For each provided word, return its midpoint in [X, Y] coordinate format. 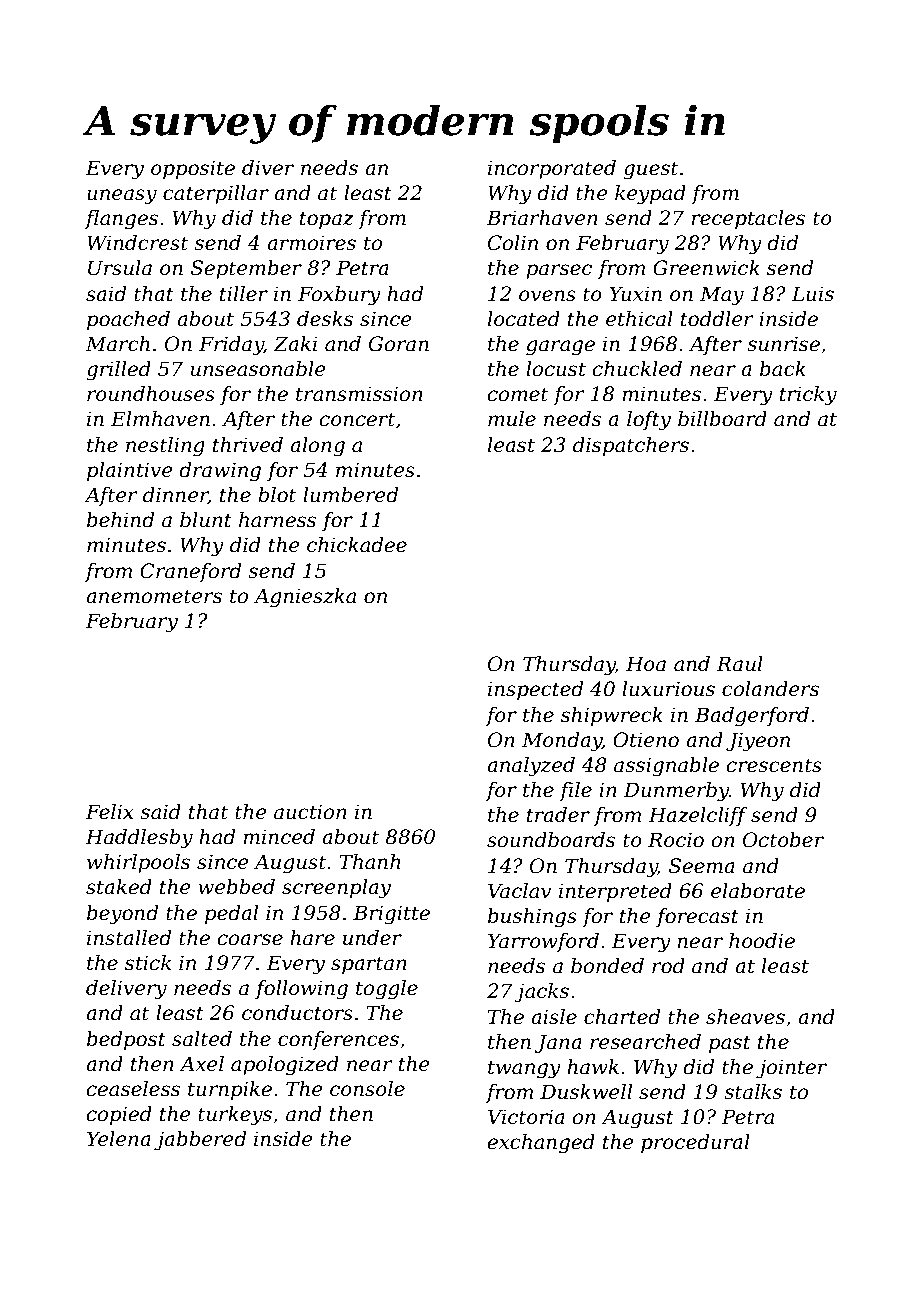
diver [268, 168]
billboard [722, 419]
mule [512, 419]
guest [651, 170]
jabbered [200, 1141]
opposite [193, 169]
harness [277, 520]
